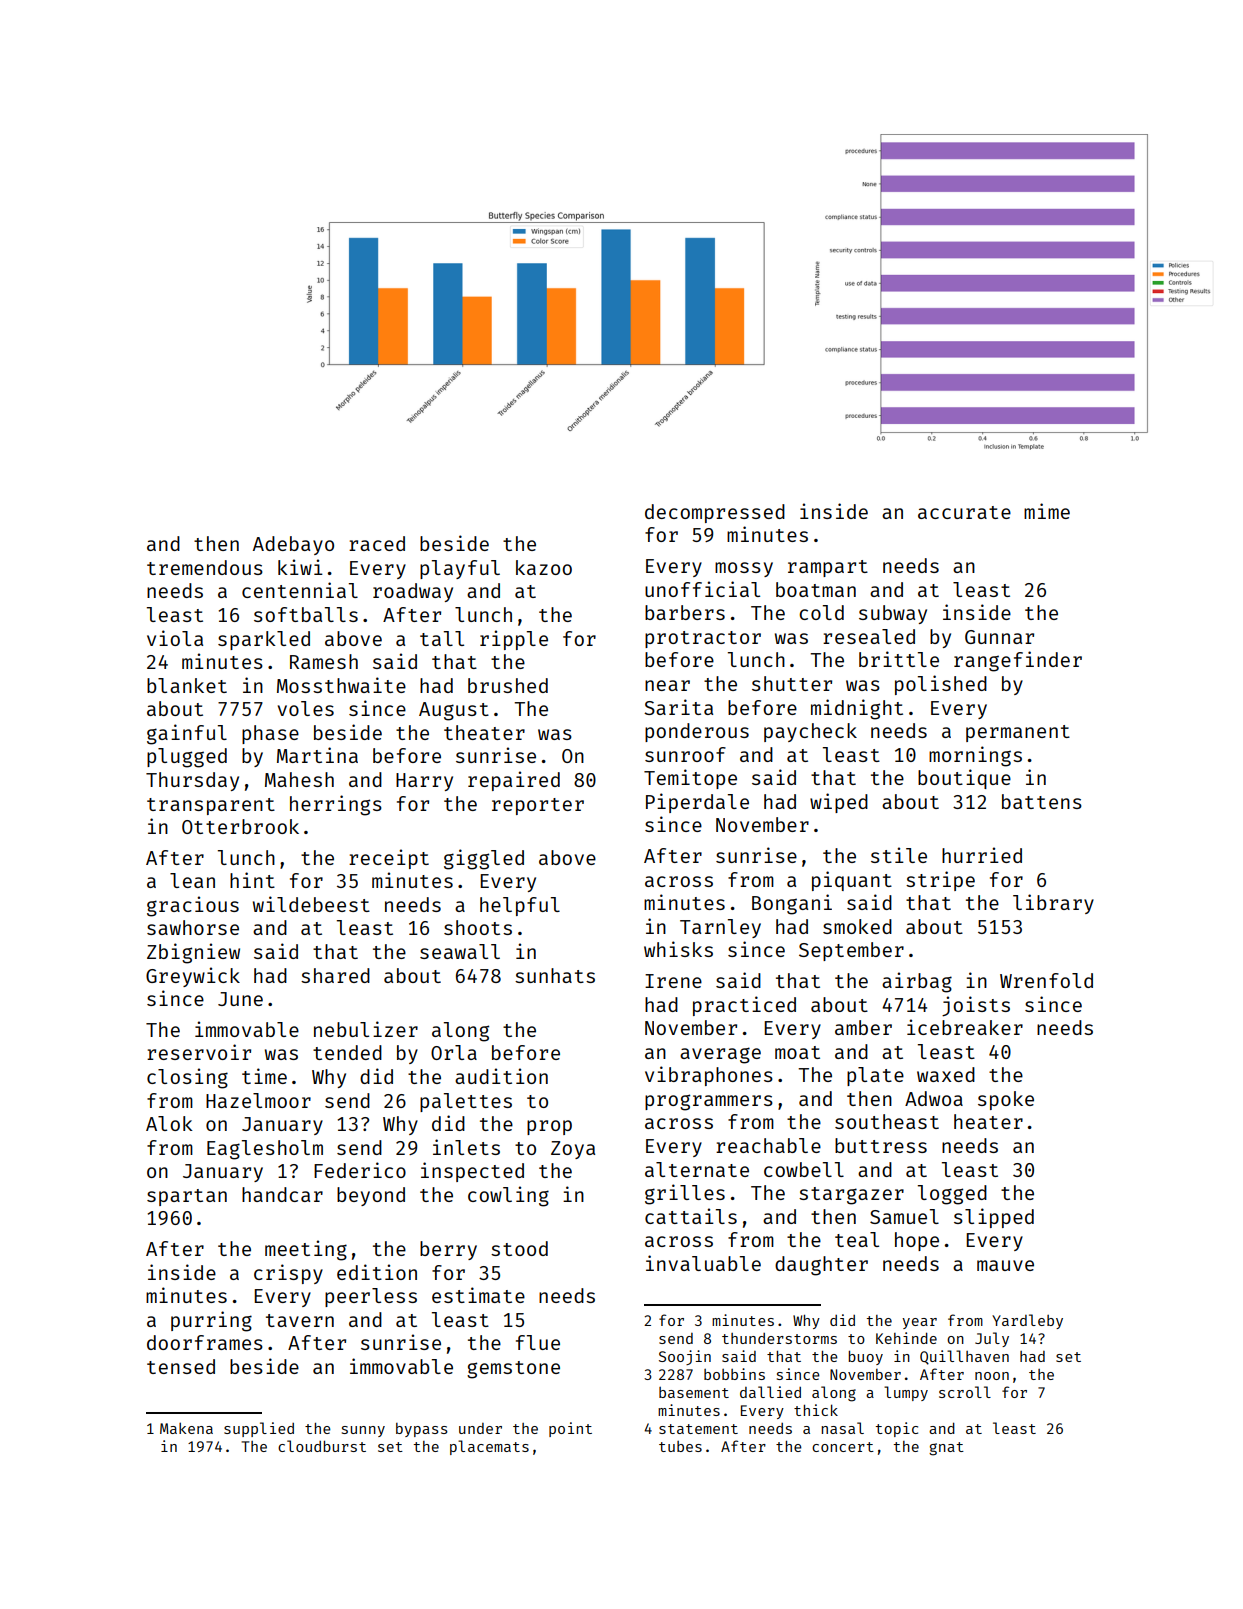 The width and height of the document is (1243, 1609). Describe the element at coordinates (999, 637) in the document. I see `Gunnar` at that location.
